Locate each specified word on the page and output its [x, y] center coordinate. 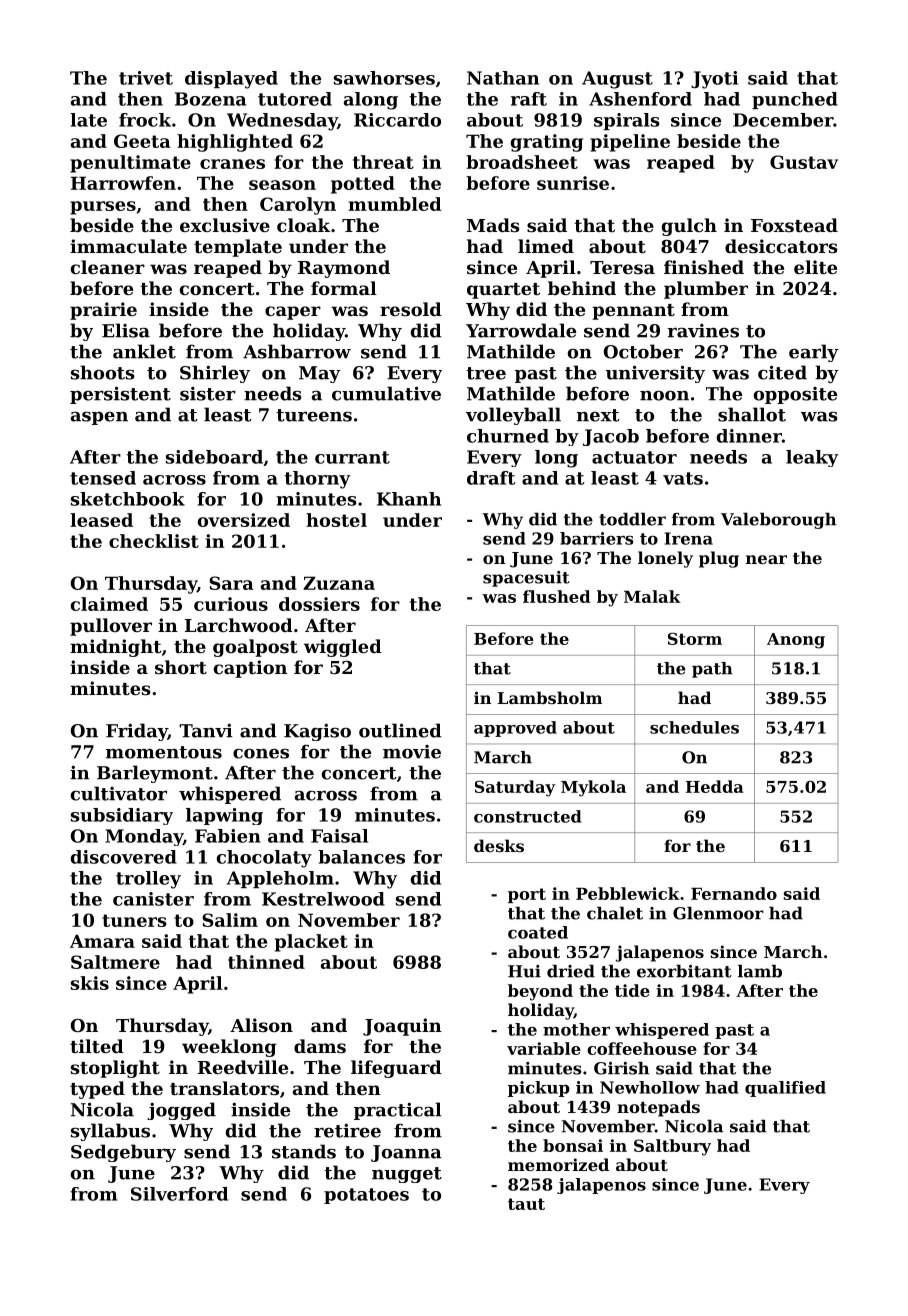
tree [486, 373]
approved [515, 729]
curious [231, 604]
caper [293, 313]
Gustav [804, 162]
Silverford [179, 1194]
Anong [796, 641]
